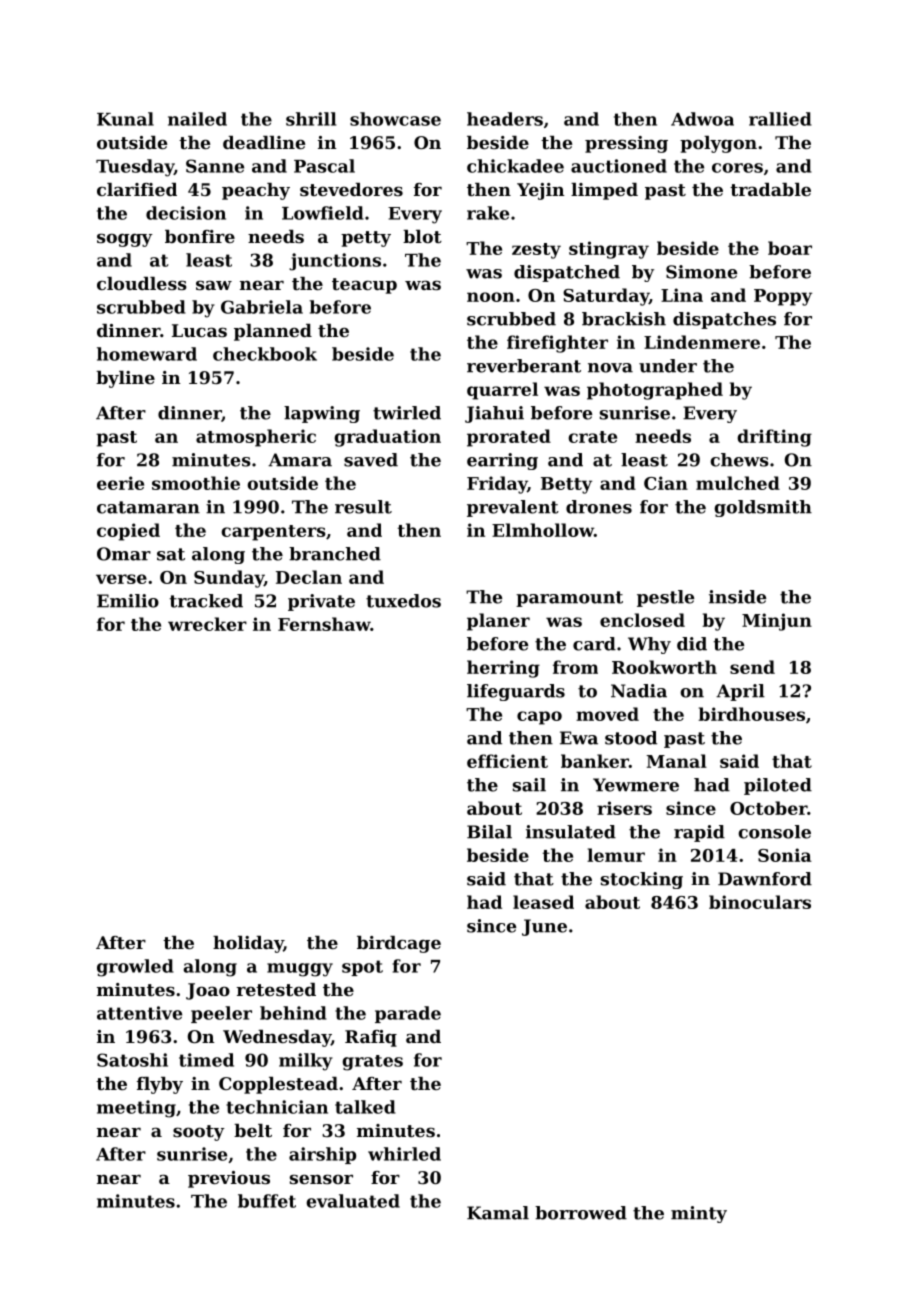 The width and height of the image is (908, 1316). I want to click on headers, so click(505, 119).
